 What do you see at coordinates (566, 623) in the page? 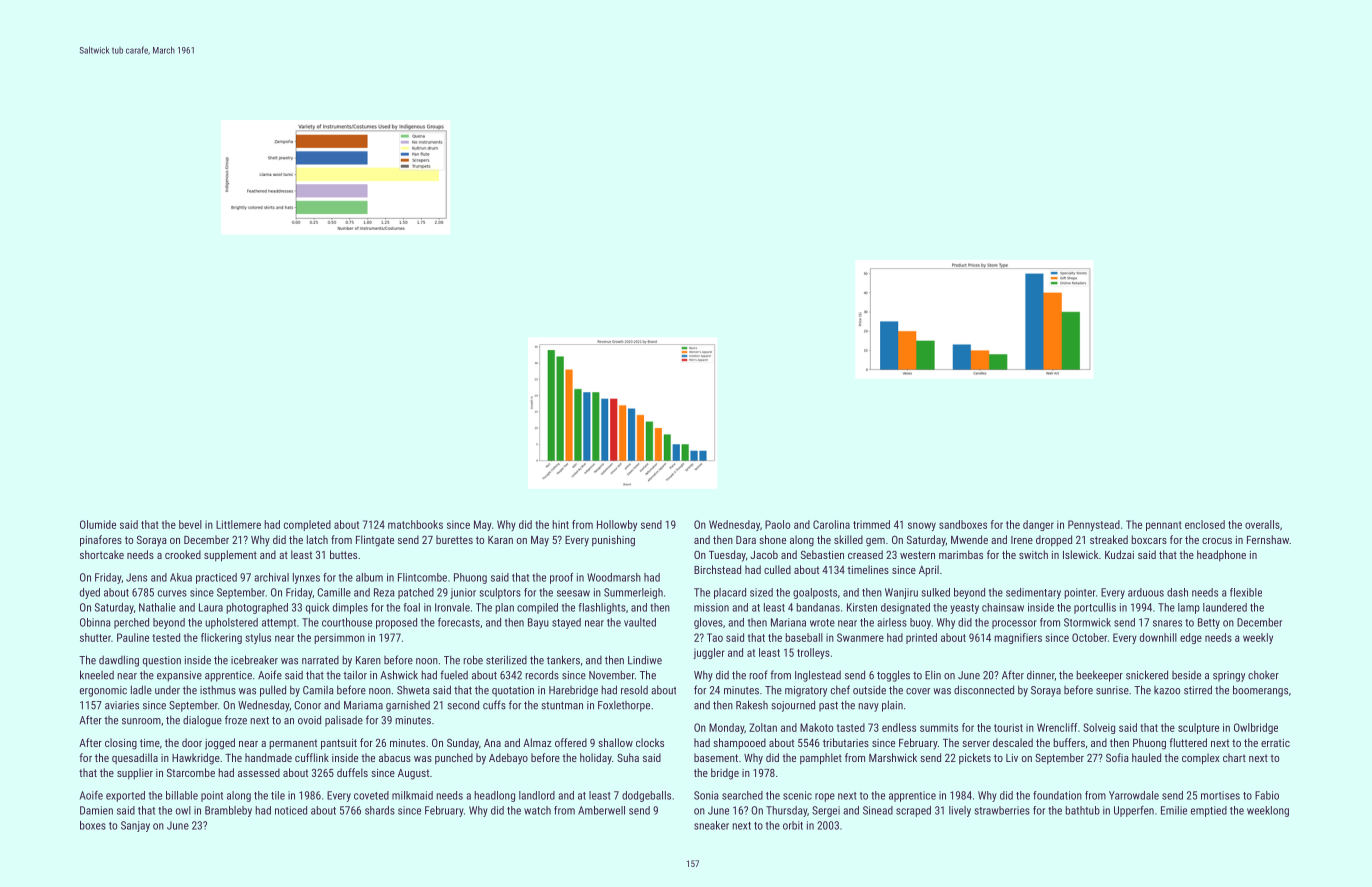
I see `stayed` at bounding box center [566, 623].
